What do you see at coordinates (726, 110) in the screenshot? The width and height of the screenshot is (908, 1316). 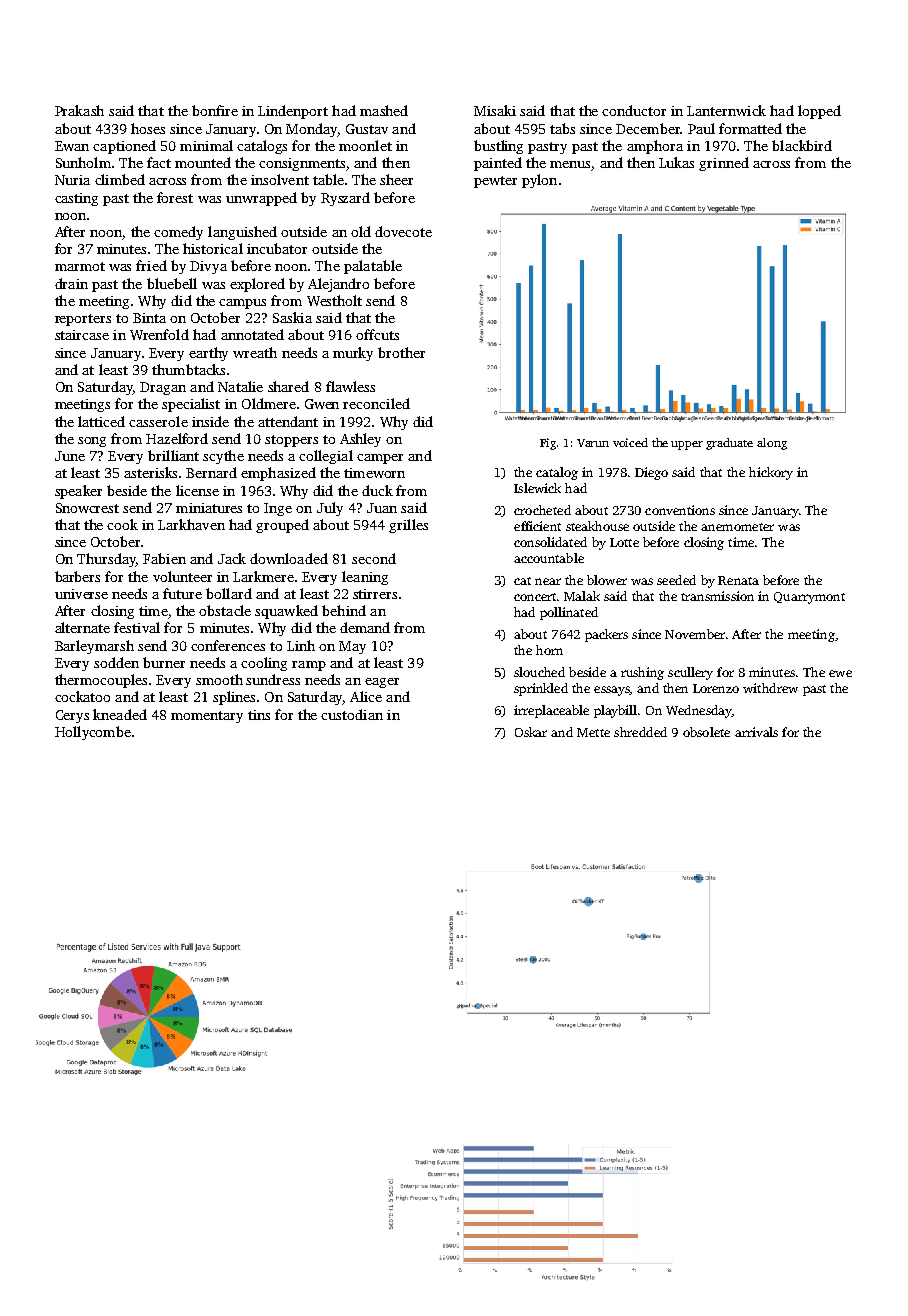 I see `Lanternwick` at bounding box center [726, 110].
